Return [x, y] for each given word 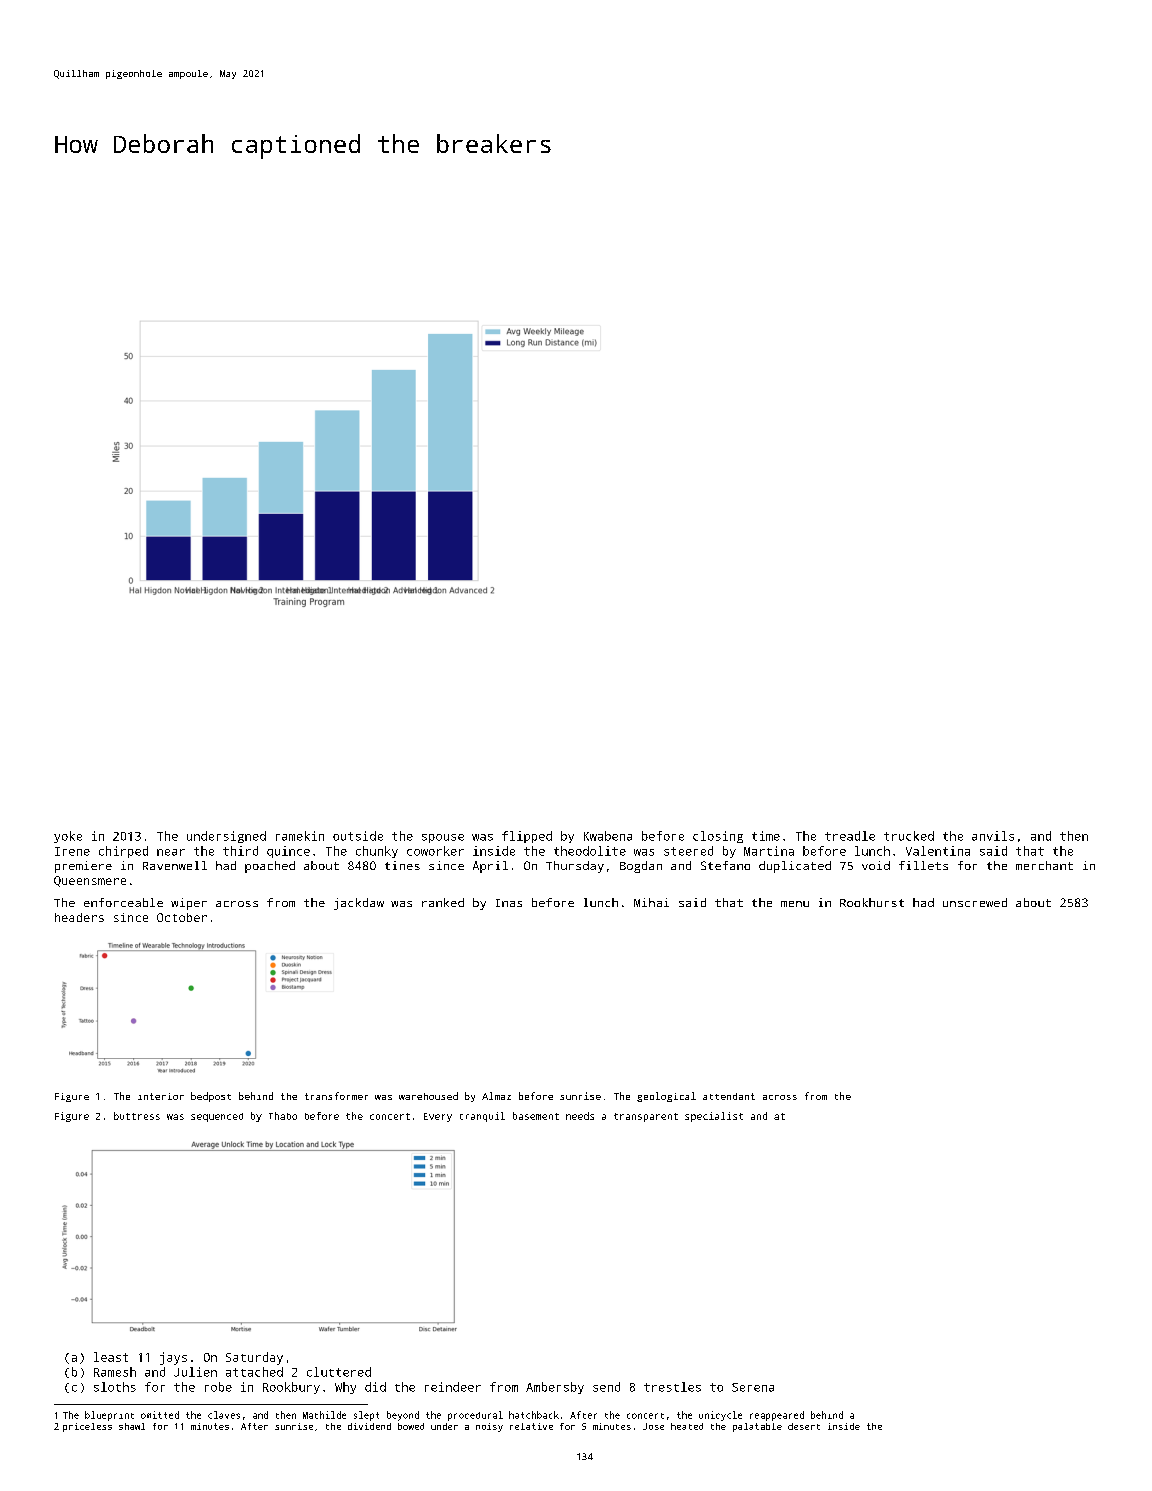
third [240, 851]
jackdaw [359, 904]
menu [795, 904]
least [111, 1357]
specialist [714, 1117]
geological [666, 1097]
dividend [369, 1426]
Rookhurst [872, 902]
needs [580, 1116]
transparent [646, 1117]
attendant [729, 1096]
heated [687, 1426]
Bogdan [641, 867]
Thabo [283, 1116]
